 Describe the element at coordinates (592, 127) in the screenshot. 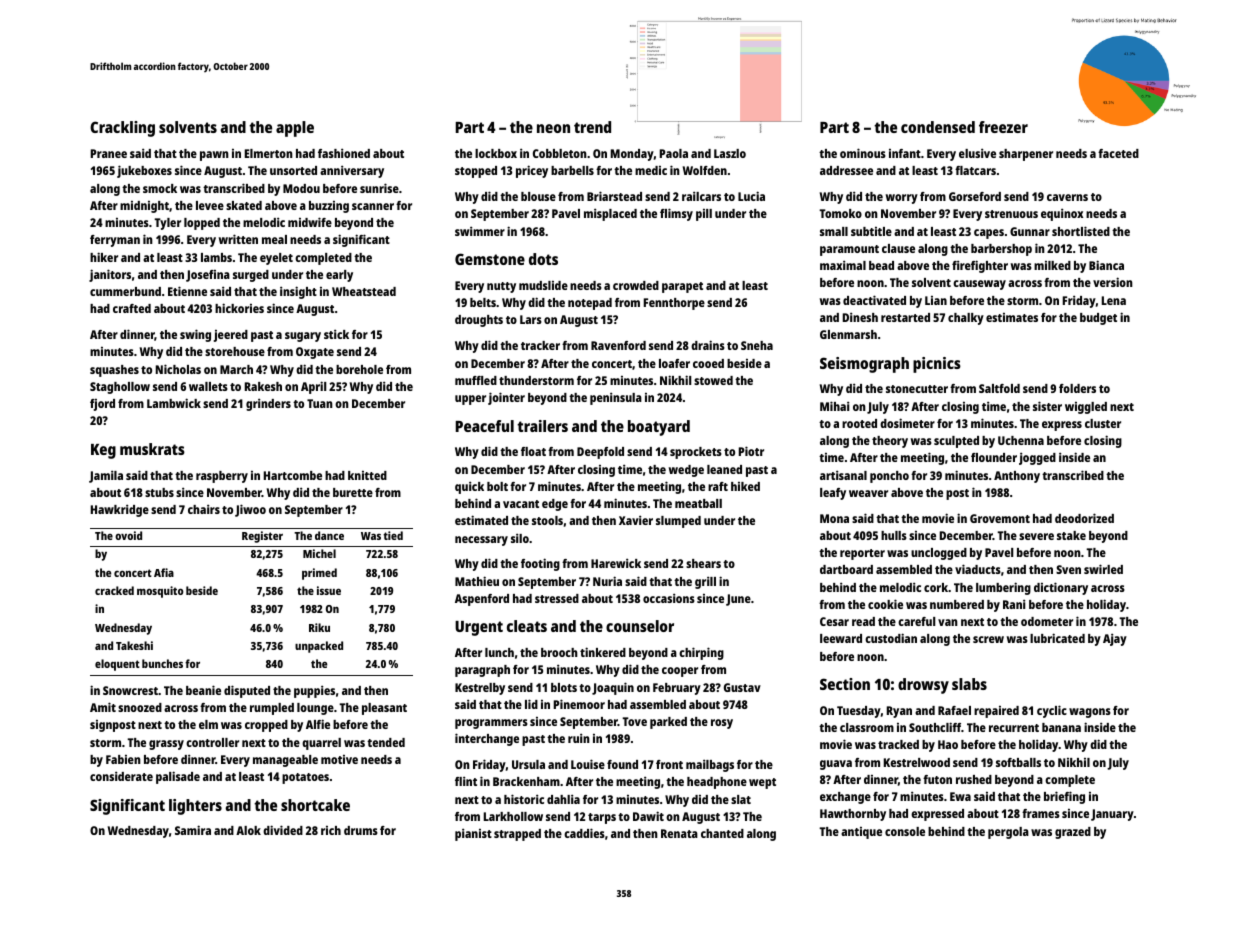

I see `trend` at that location.
